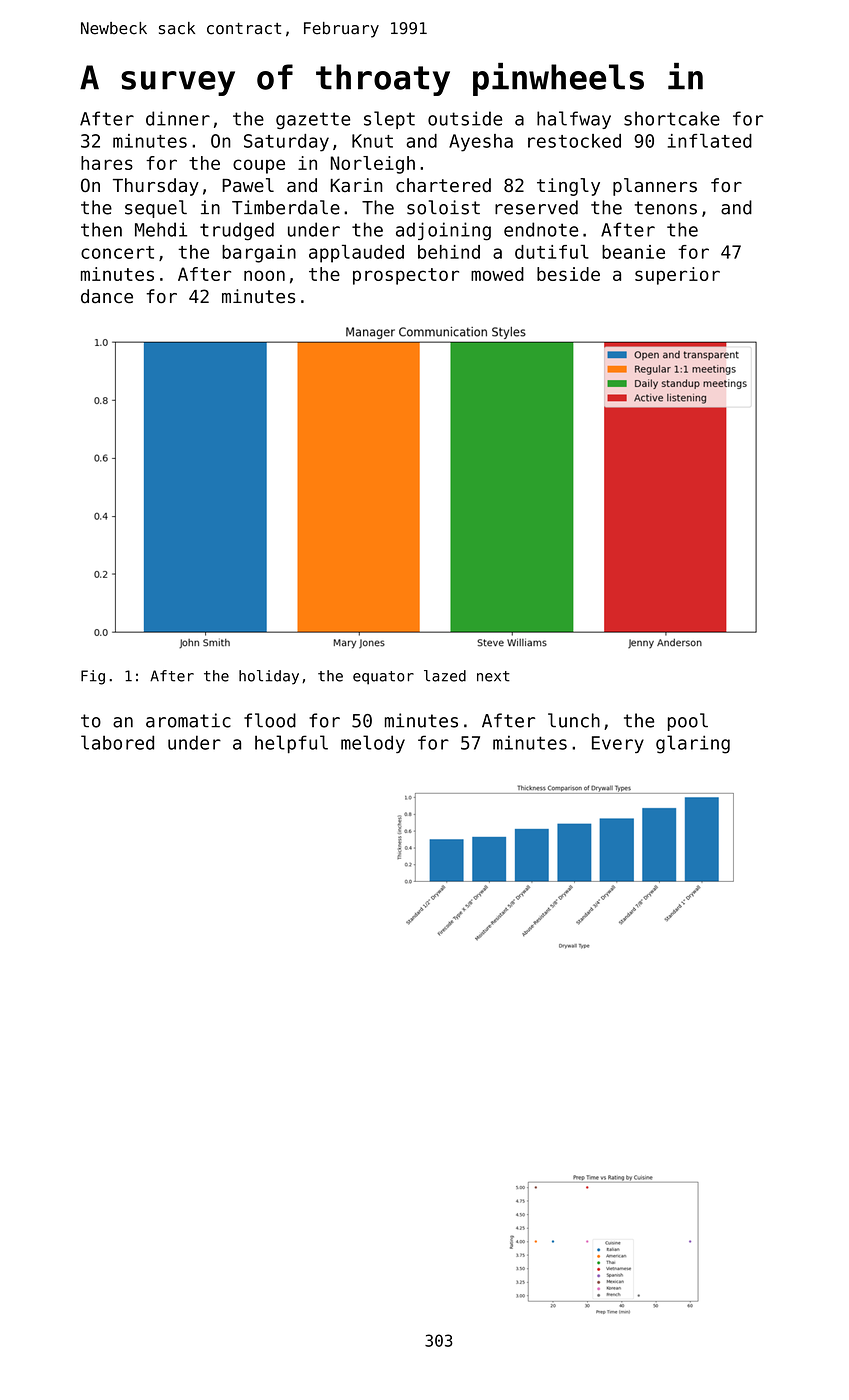 The width and height of the screenshot is (849, 1400). Describe the element at coordinates (264, 275) in the screenshot. I see `noon` at that location.
